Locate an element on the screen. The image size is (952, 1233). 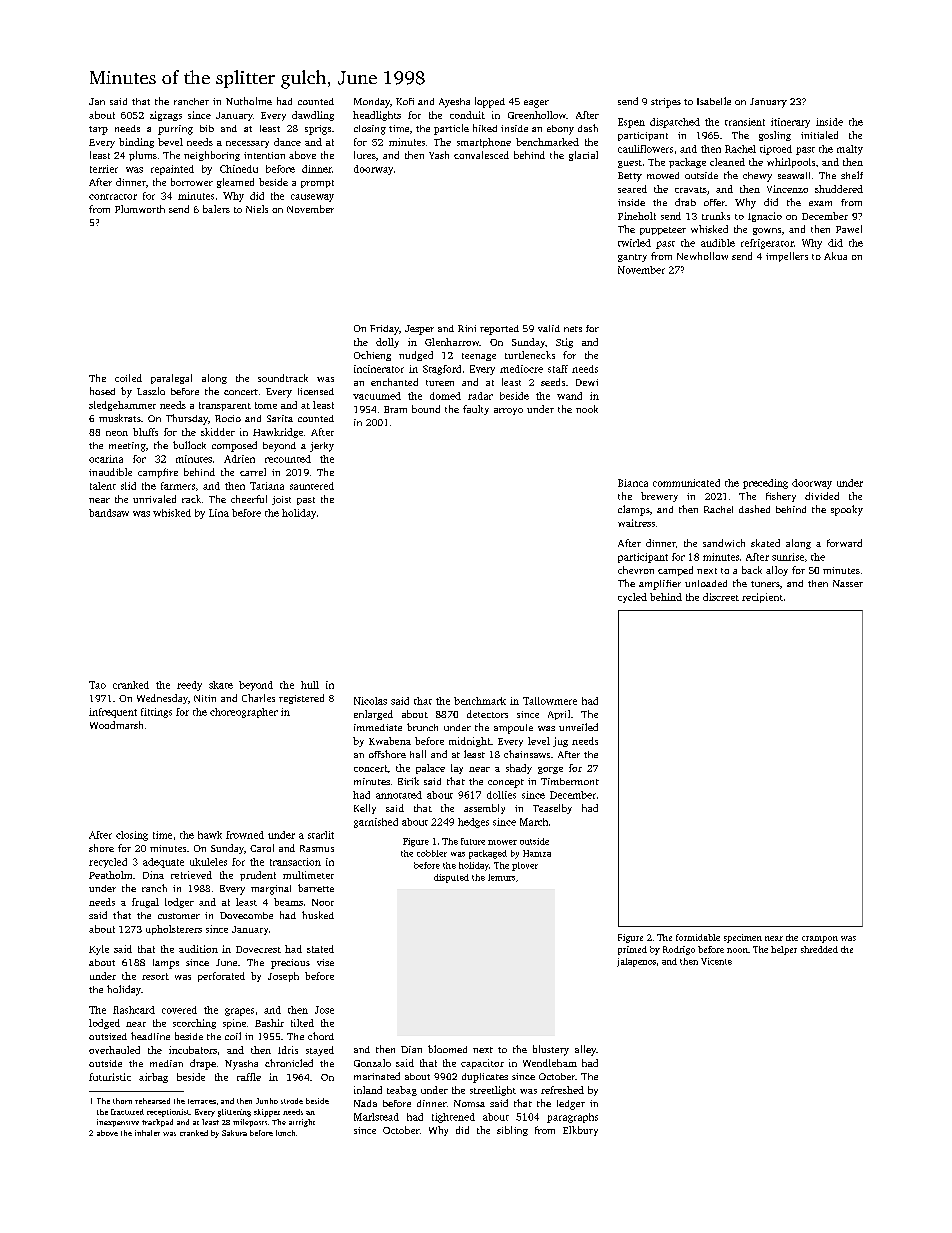
contractor is located at coordinates (113, 197).
